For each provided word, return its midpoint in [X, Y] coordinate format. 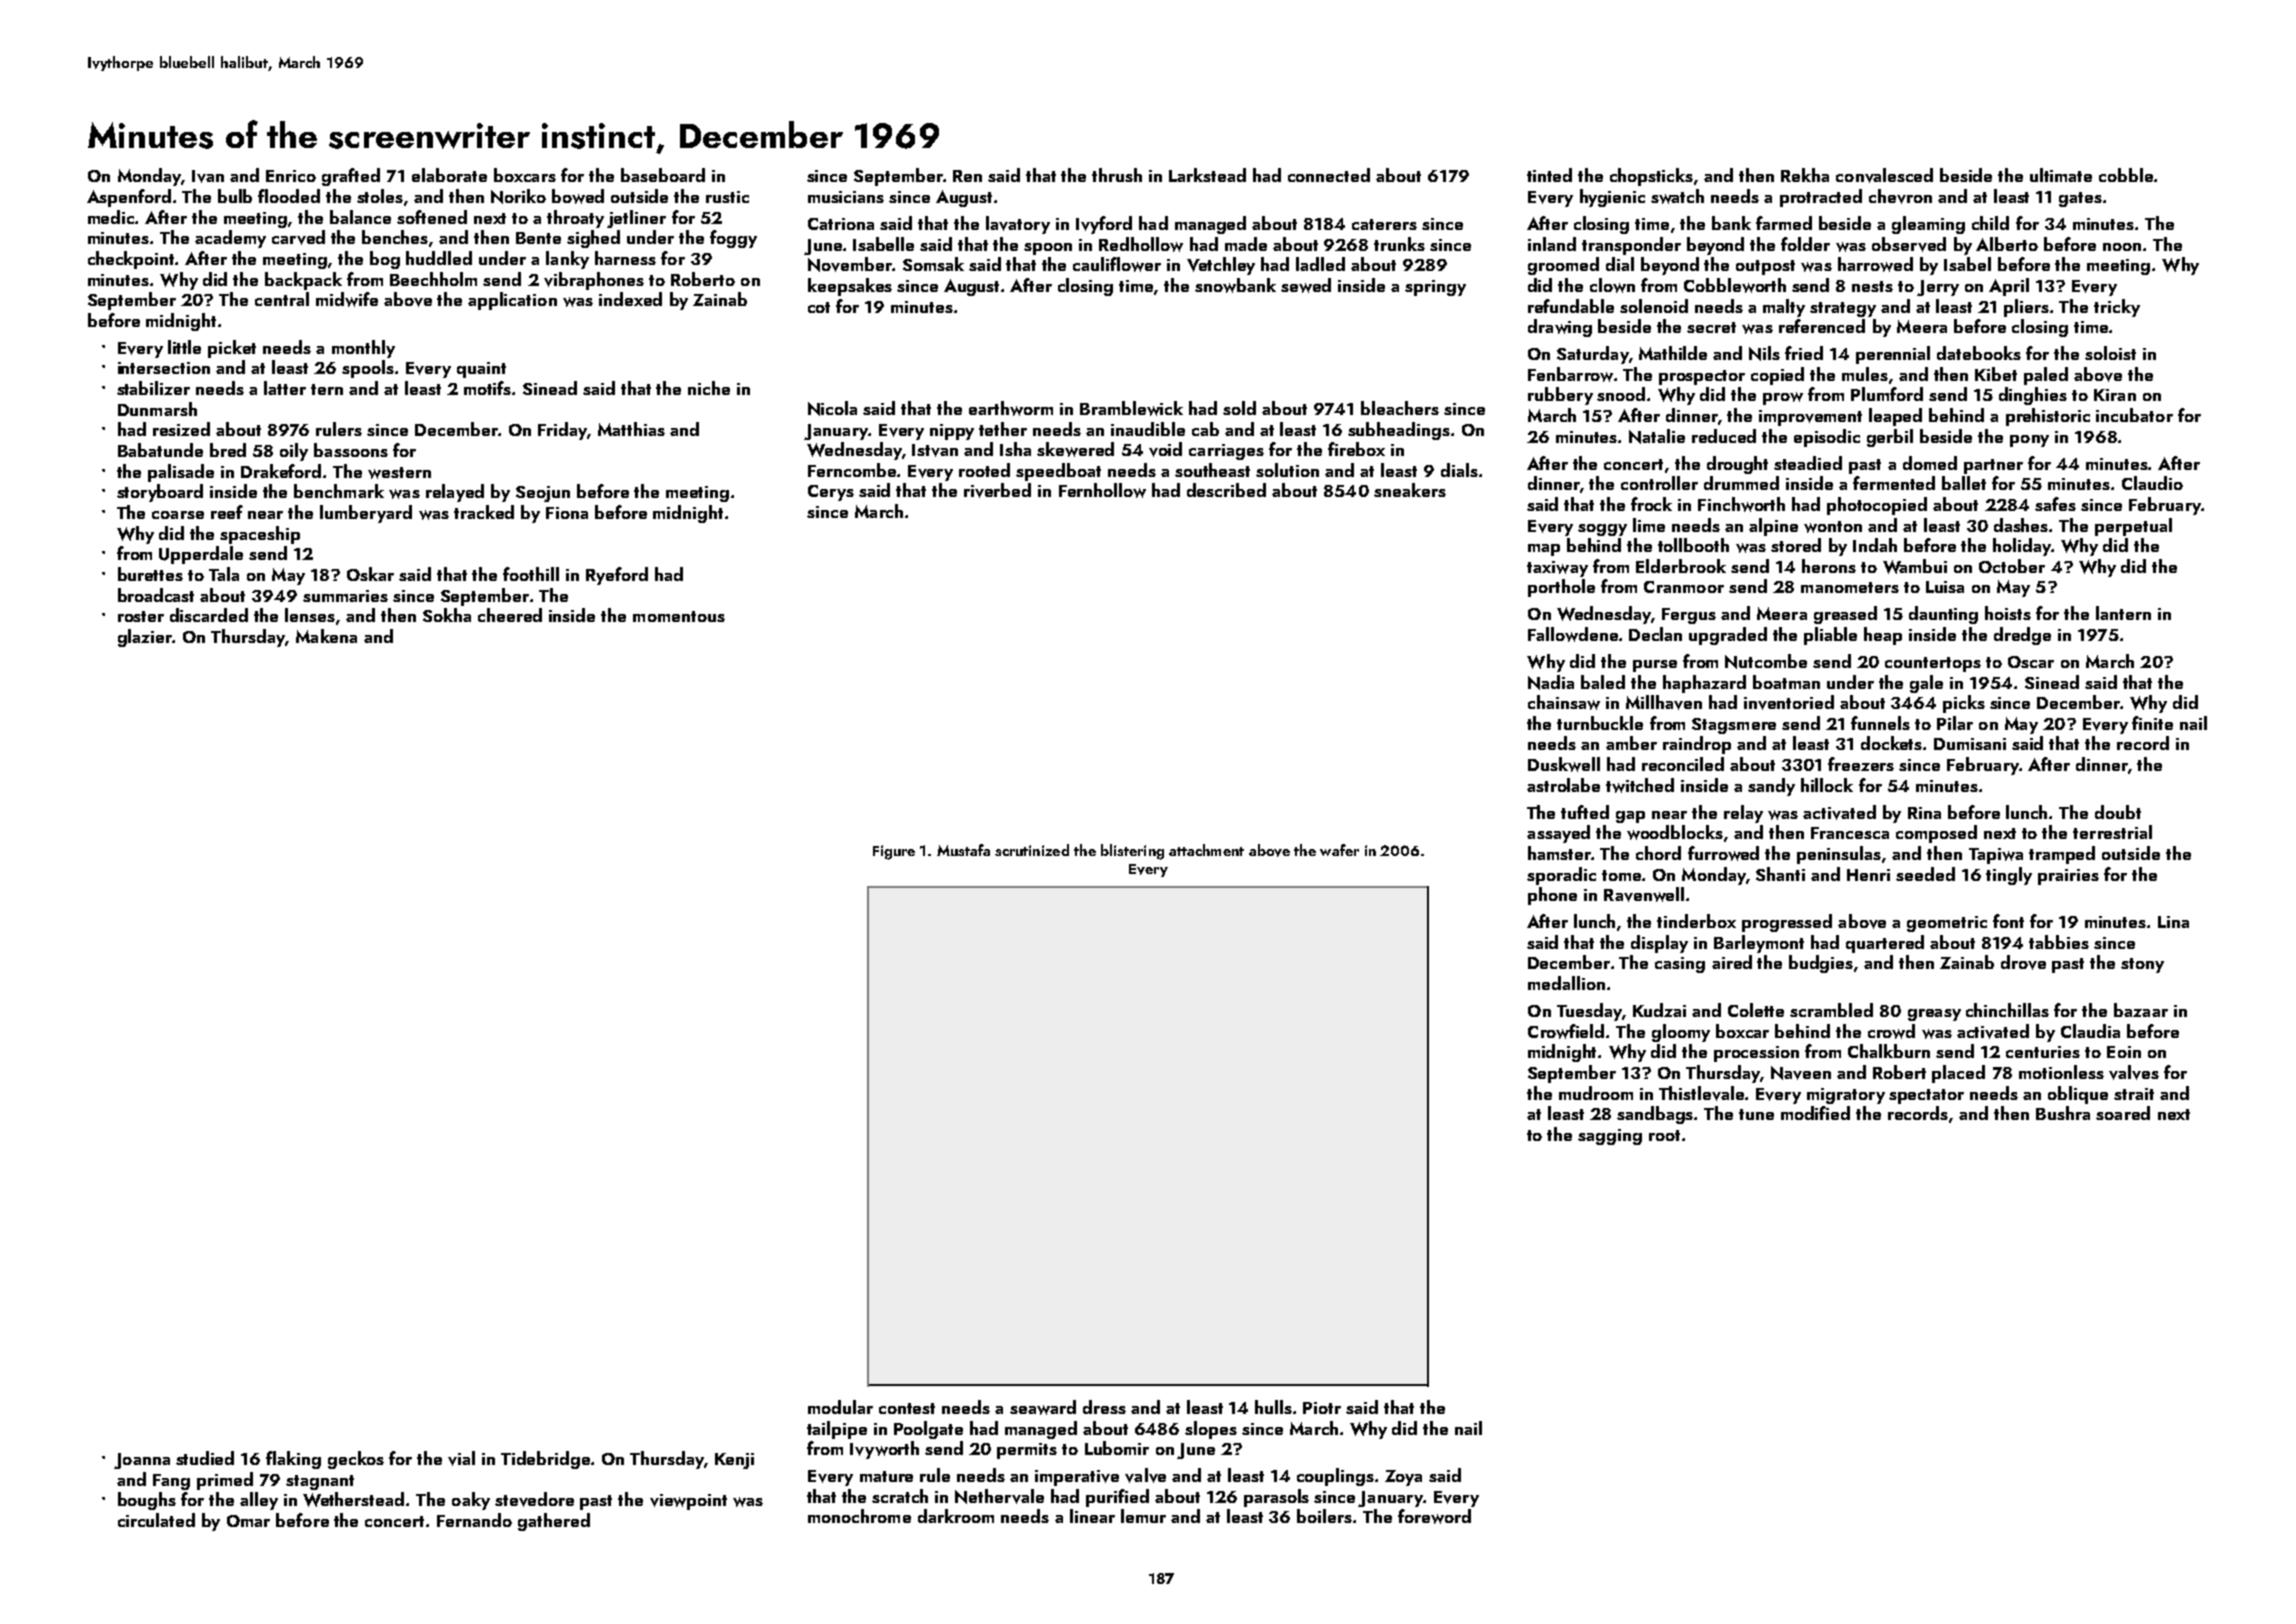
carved [298, 237]
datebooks [1979, 353]
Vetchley [1221, 266]
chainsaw [1564, 702]
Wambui [1915, 566]
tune [1756, 1114]
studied [205, 1458]
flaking [293, 1460]
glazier [145, 638]
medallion [1566, 983]
